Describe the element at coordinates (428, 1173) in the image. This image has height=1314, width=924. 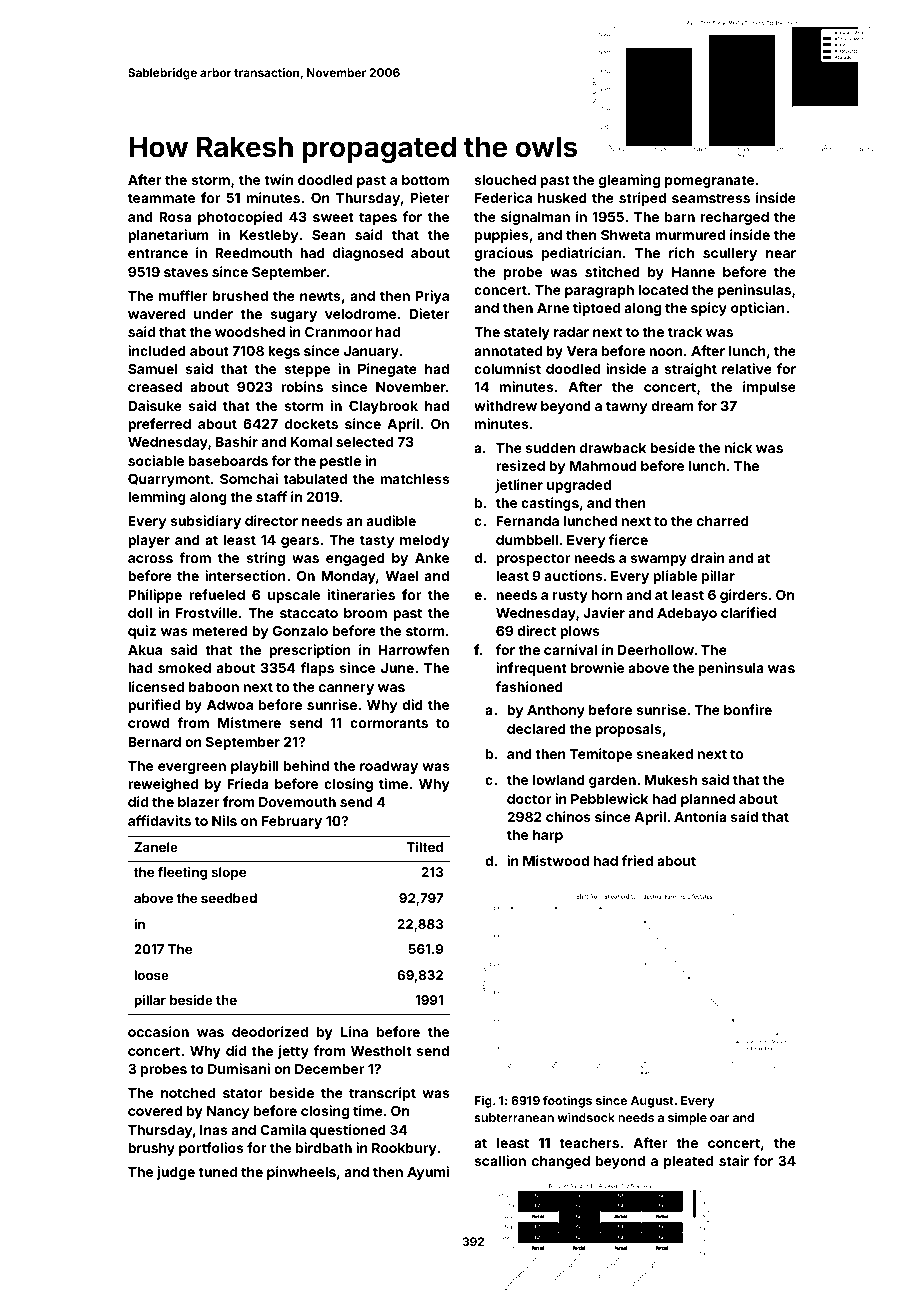
I see `Ayumi` at that location.
